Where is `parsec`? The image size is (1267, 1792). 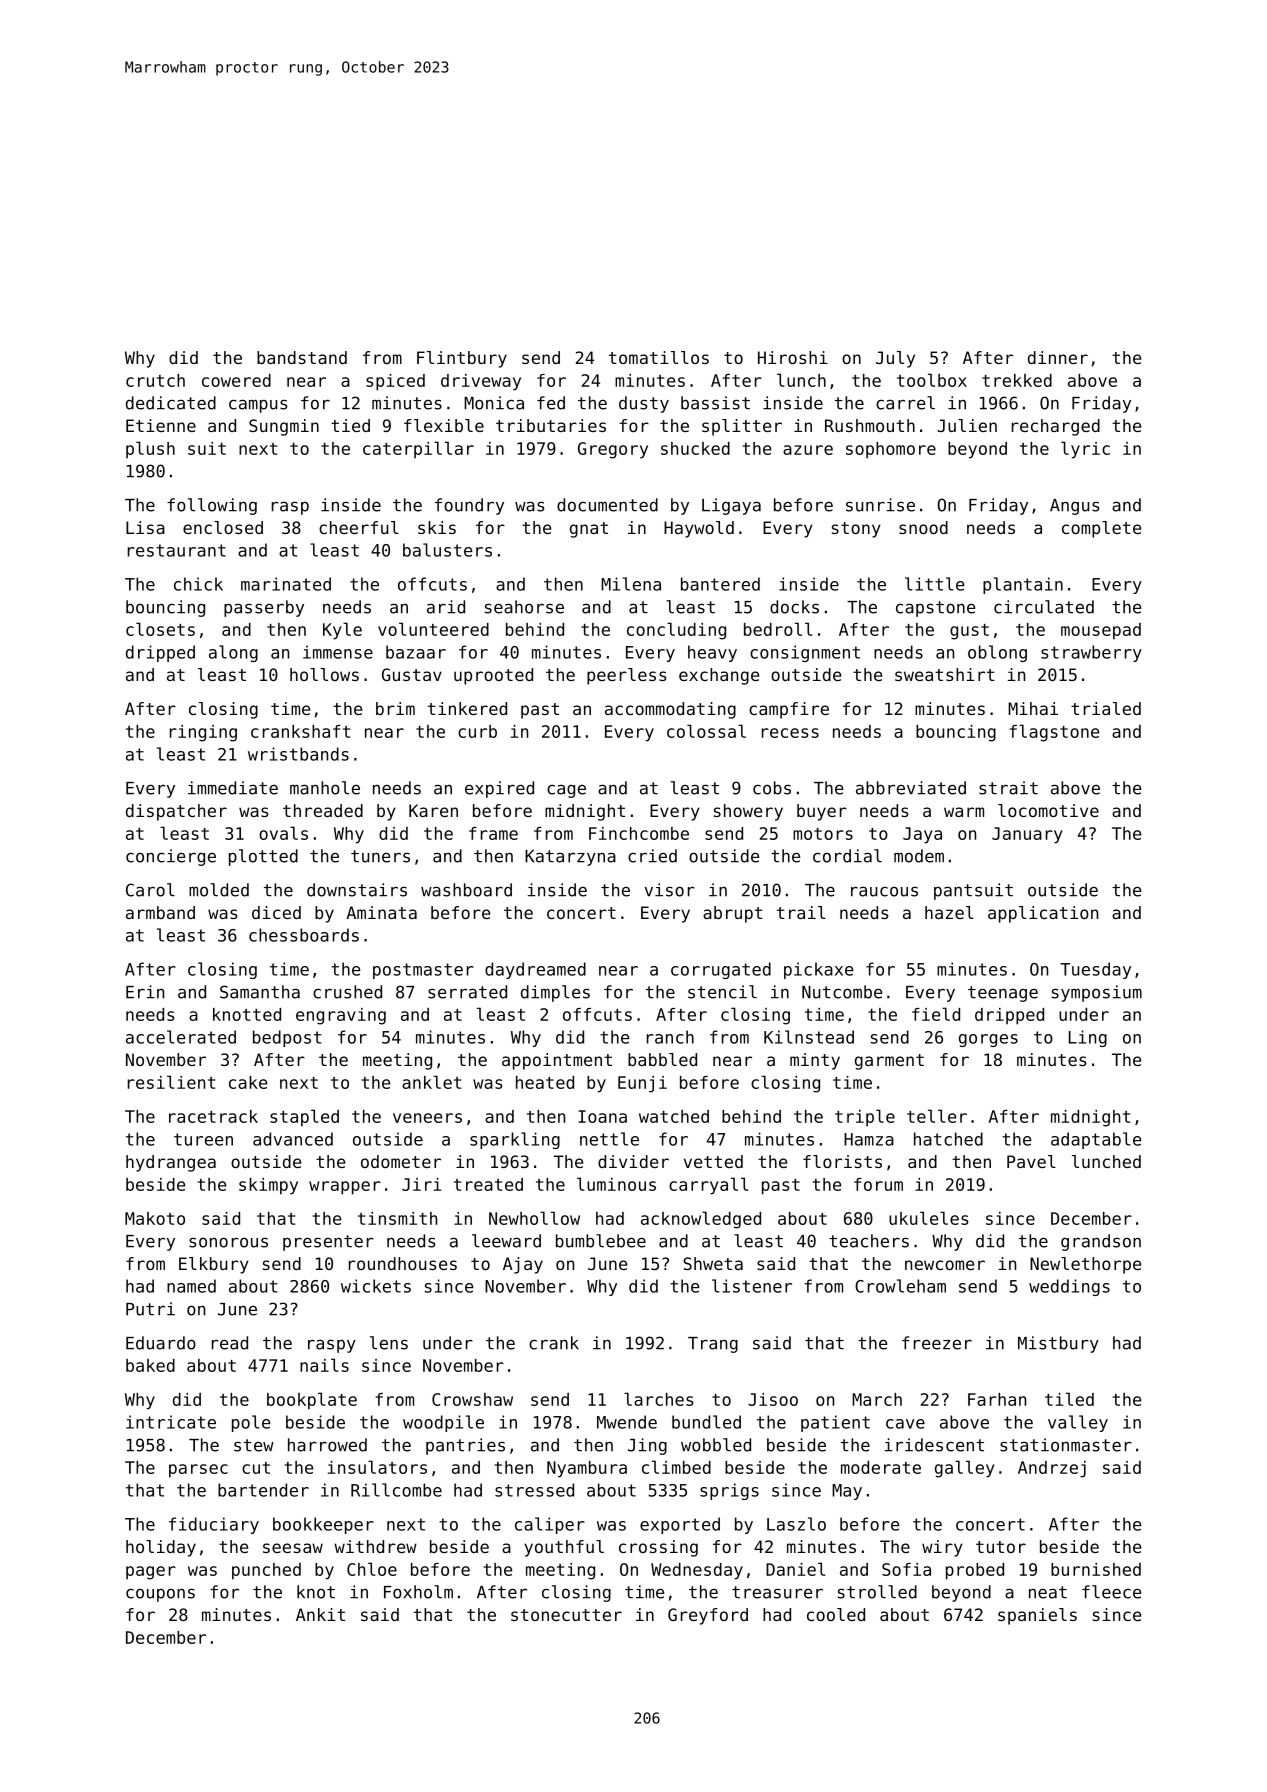
parsec is located at coordinates (198, 1471).
